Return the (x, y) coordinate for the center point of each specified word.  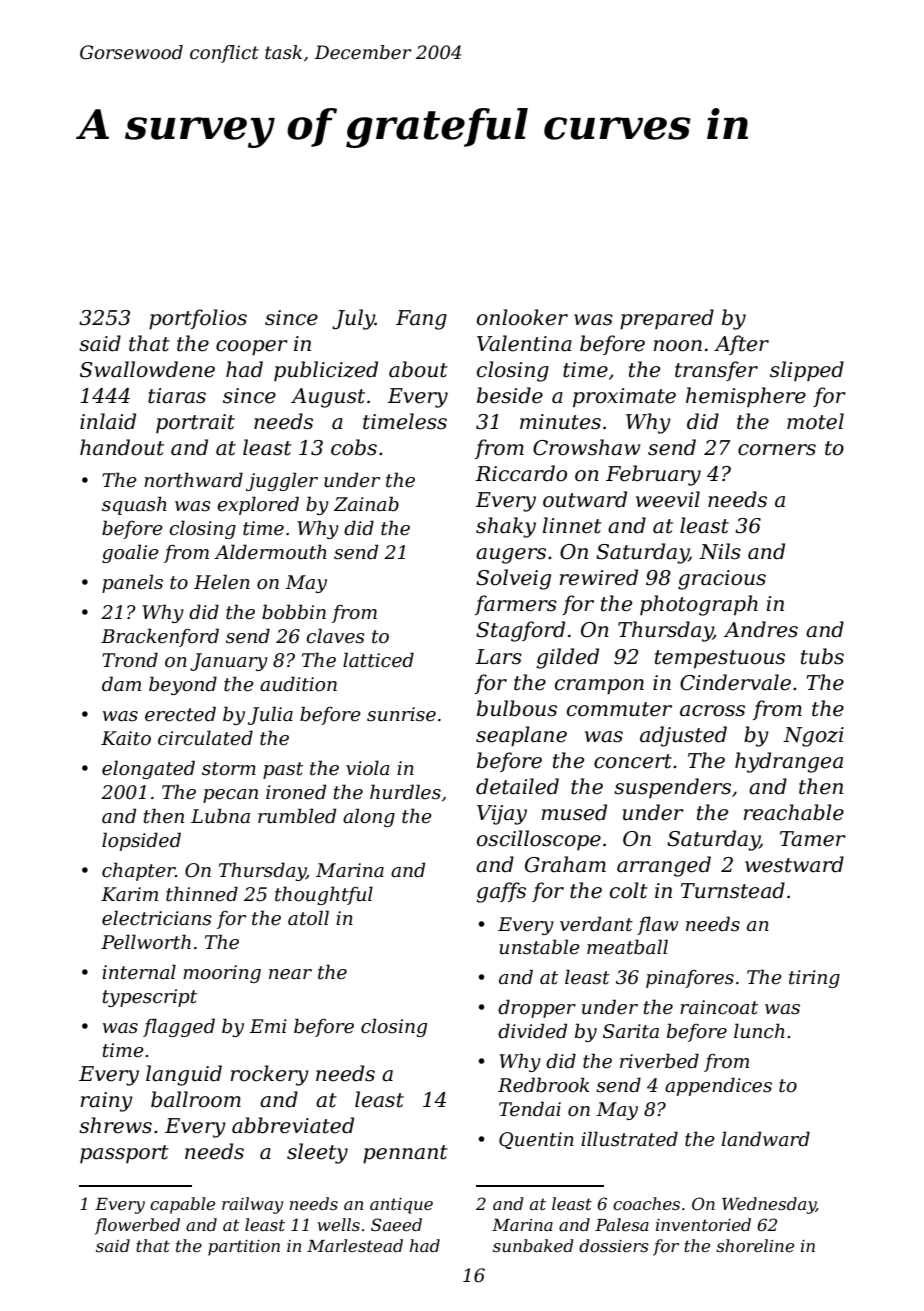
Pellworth (146, 942)
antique (401, 1206)
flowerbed (137, 1226)
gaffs (501, 892)
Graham (565, 864)
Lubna (220, 816)
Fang (421, 320)
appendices (718, 1086)
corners (777, 450)
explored (258, 505)
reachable (794, 812)
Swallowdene (147, 369)
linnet (572, 525)
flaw (657, 925)
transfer (716, 371)
